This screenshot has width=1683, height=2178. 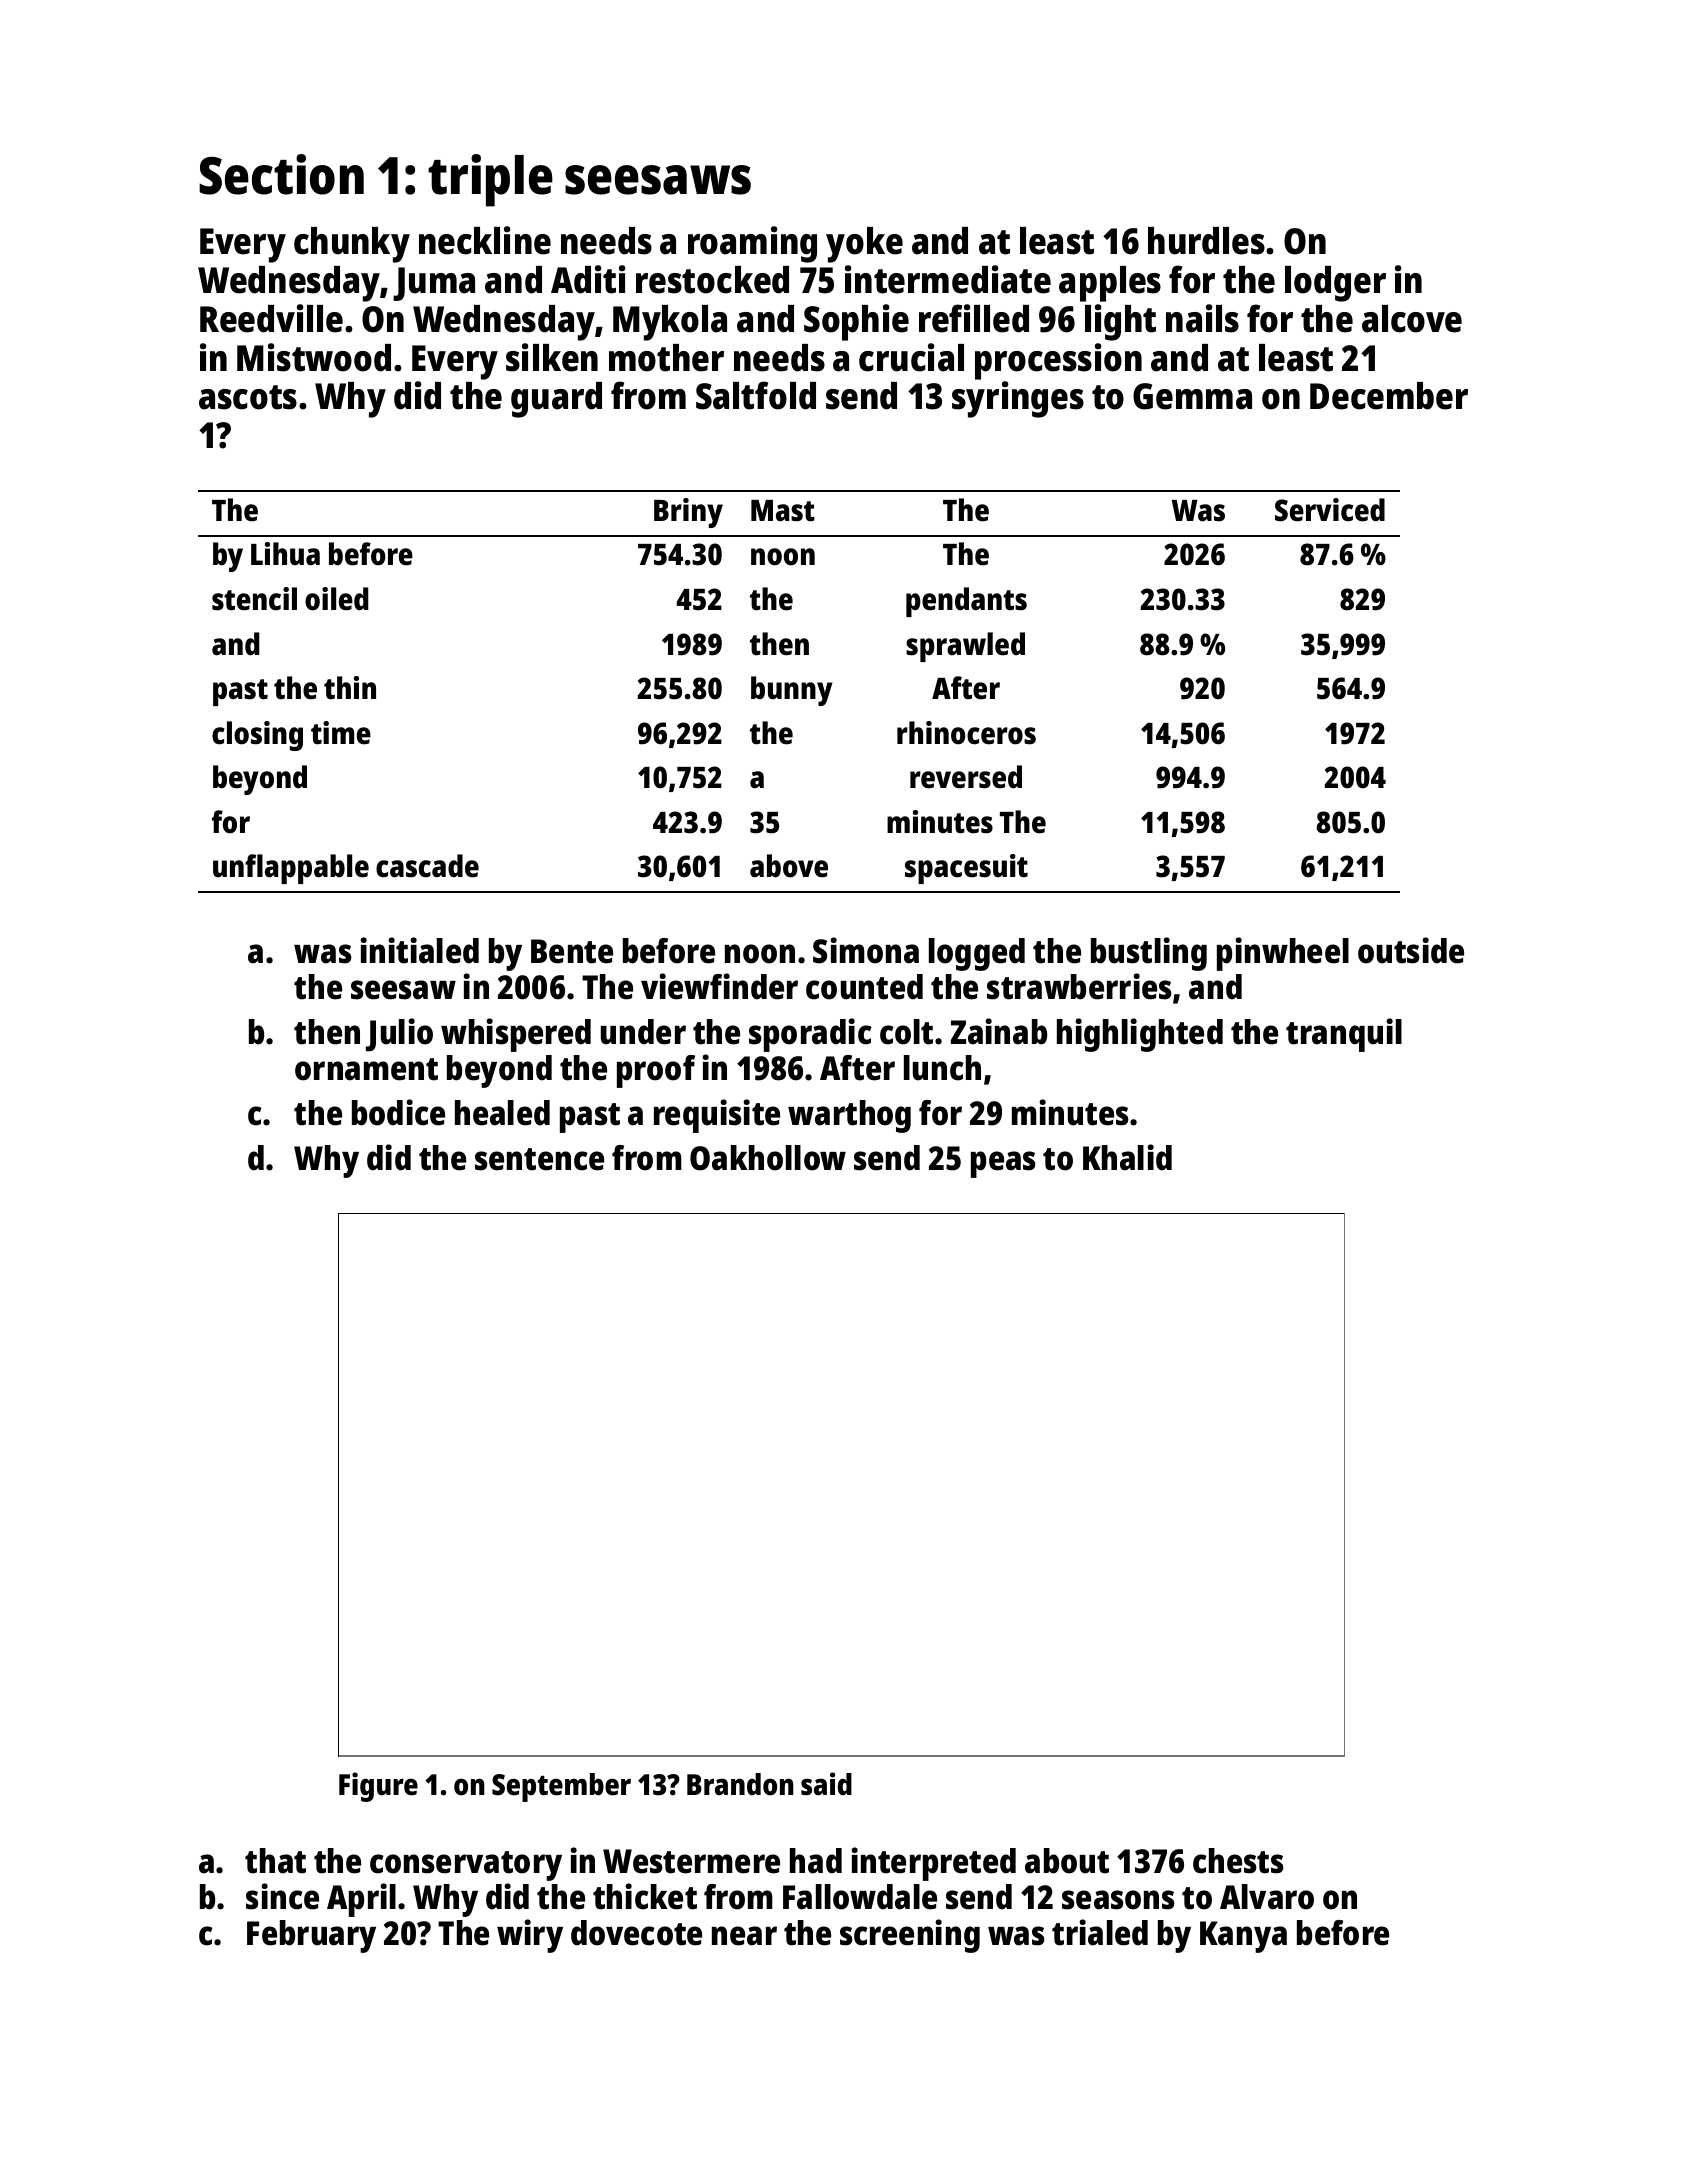 I want to click on Brandon, so click(x=740, y=1784).
